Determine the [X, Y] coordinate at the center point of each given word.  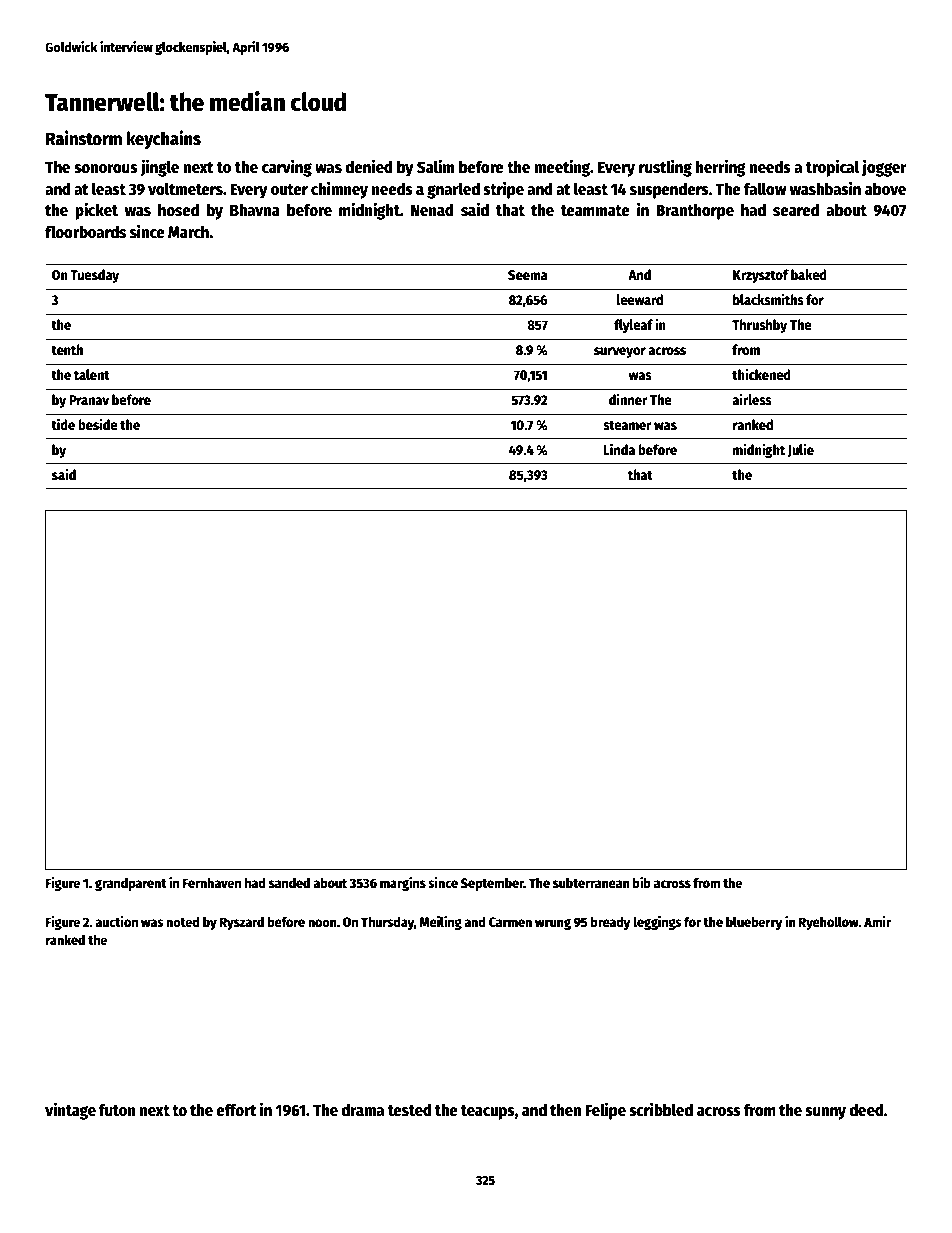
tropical [832, 168]
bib [642, 882]
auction [116, 921]
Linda [619, 449]
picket [96, 211]
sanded [289, 882]
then [565, 1109]
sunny [825, 1113]
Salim [435, 166]
